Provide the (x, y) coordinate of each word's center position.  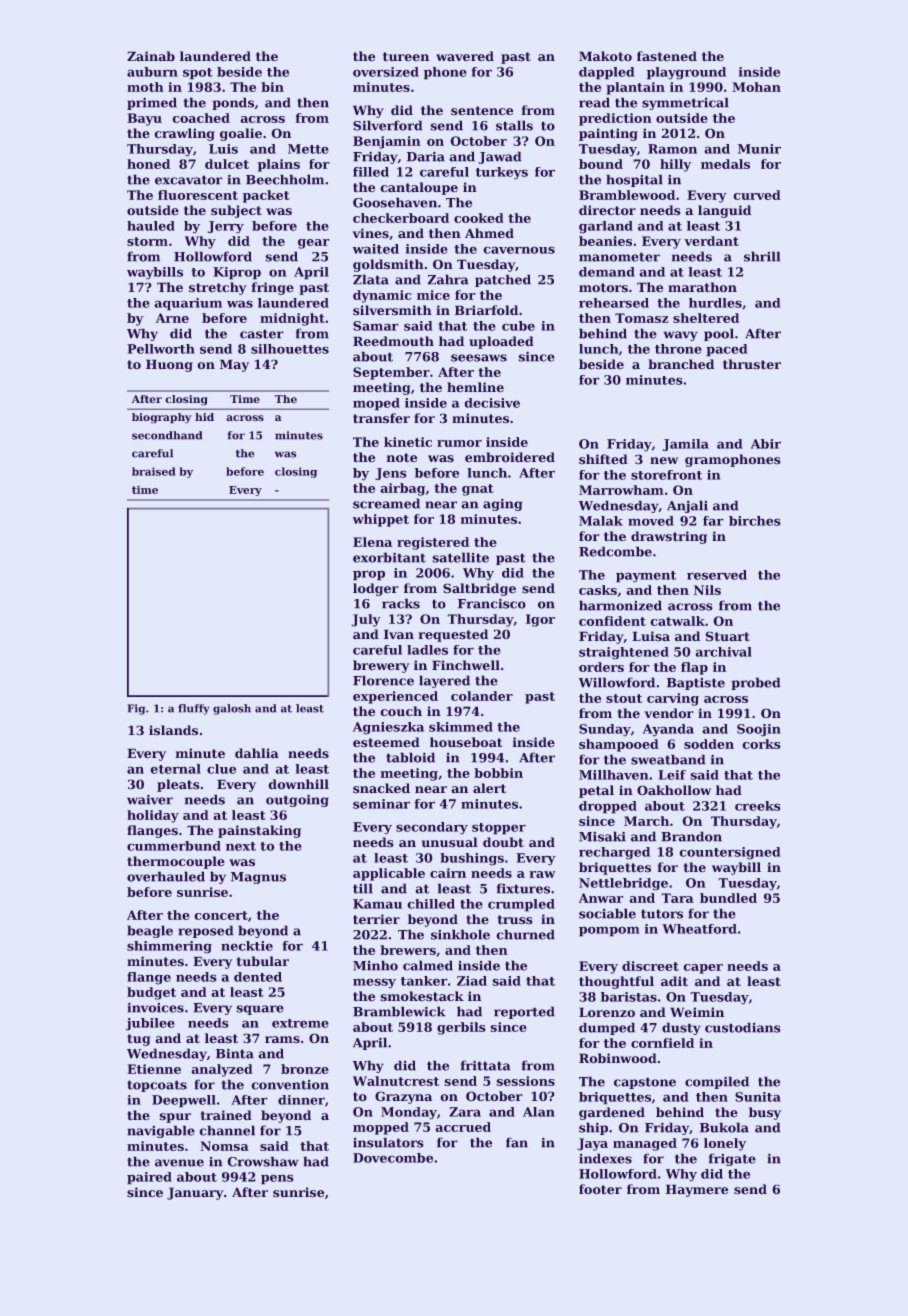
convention (290, 1085)
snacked (381, 788)
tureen (406, 56)
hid (204, 417)
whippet (381, 520)
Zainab (151, 56)
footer (600, 1189)
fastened (667, 56)
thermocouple (176, 862)
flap (694, 668)
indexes (605, 1159)
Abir (766, 444)
